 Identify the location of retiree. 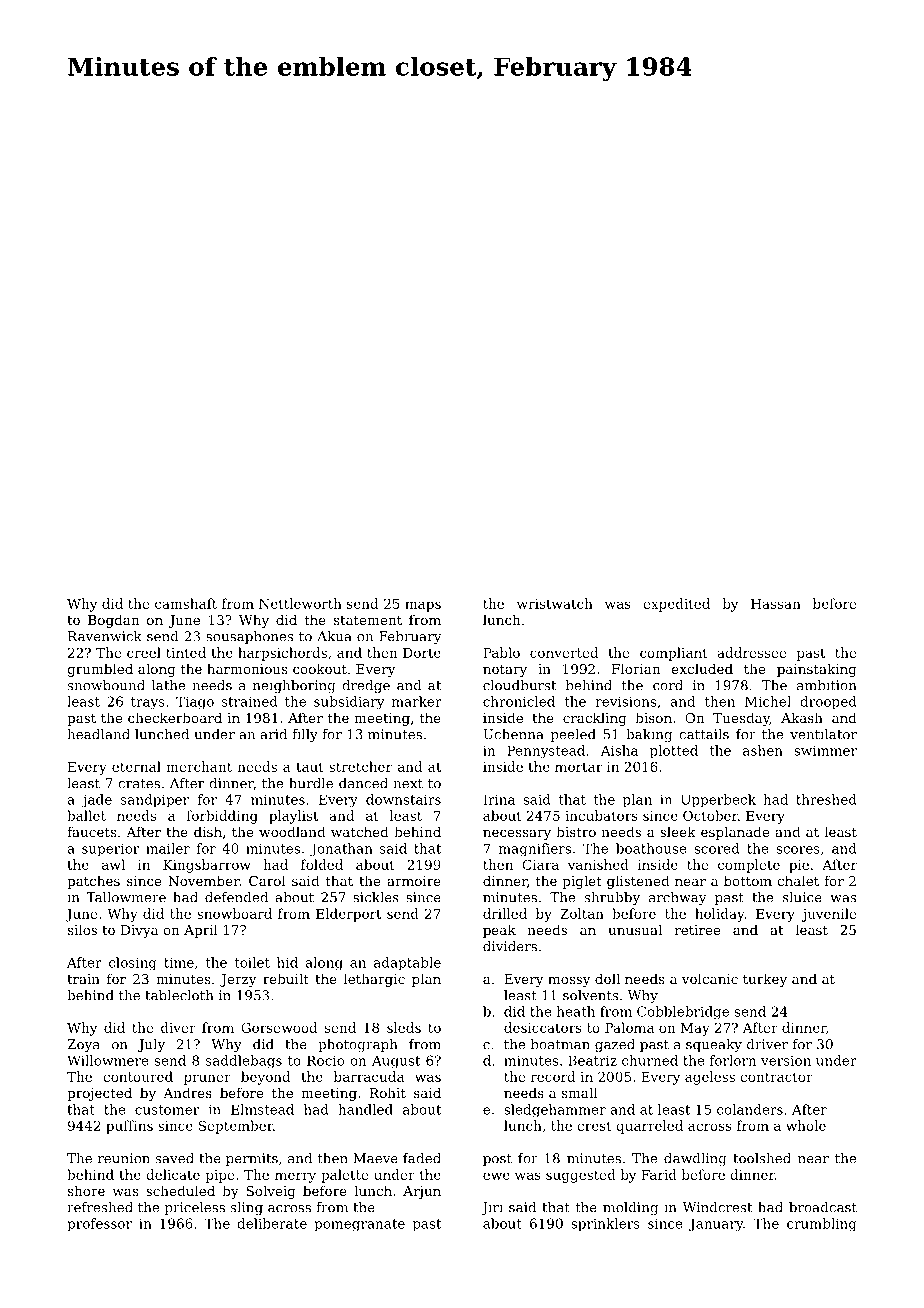
(697, 930).
